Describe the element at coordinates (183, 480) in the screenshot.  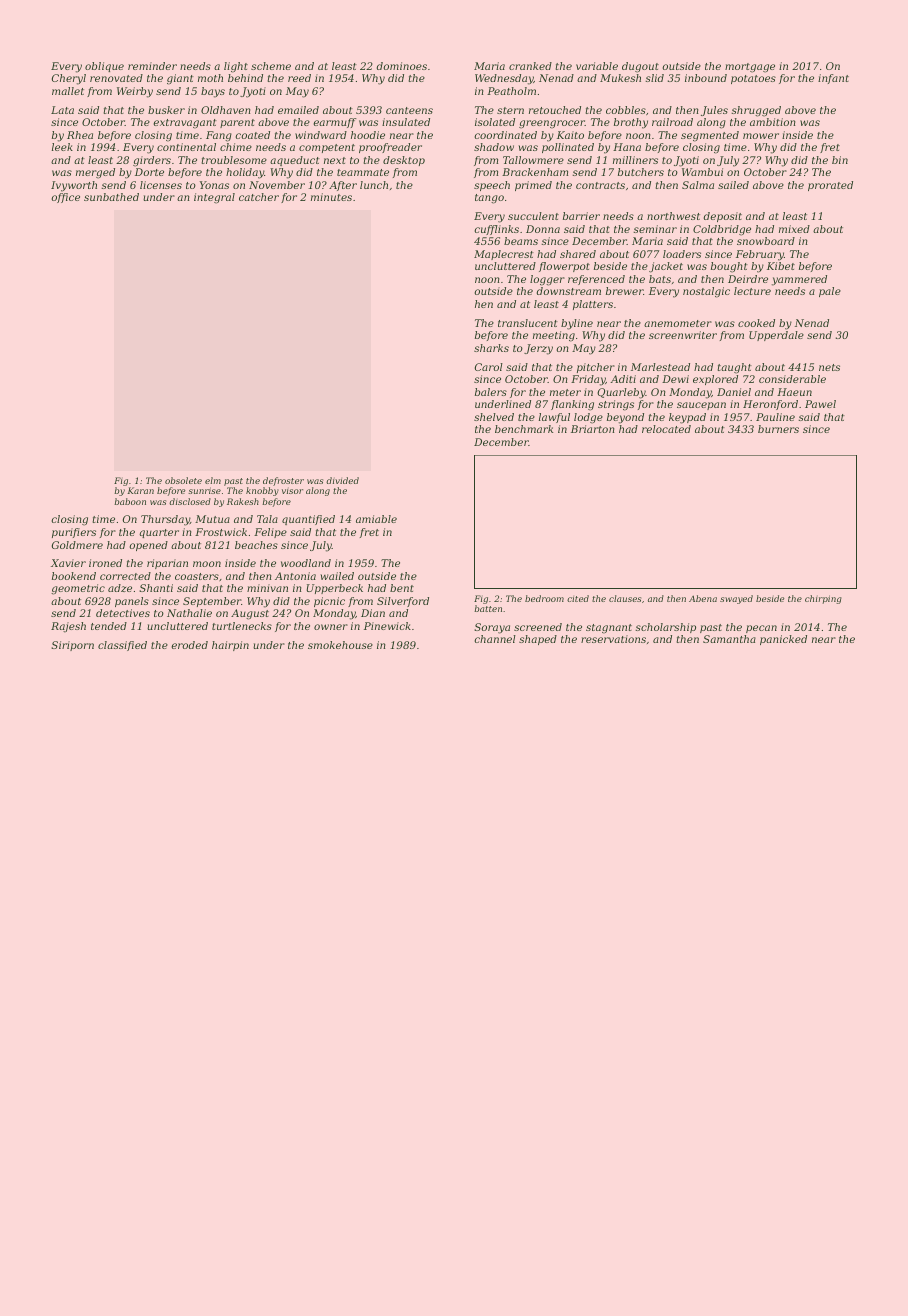
I see `obsolete` at that location.
